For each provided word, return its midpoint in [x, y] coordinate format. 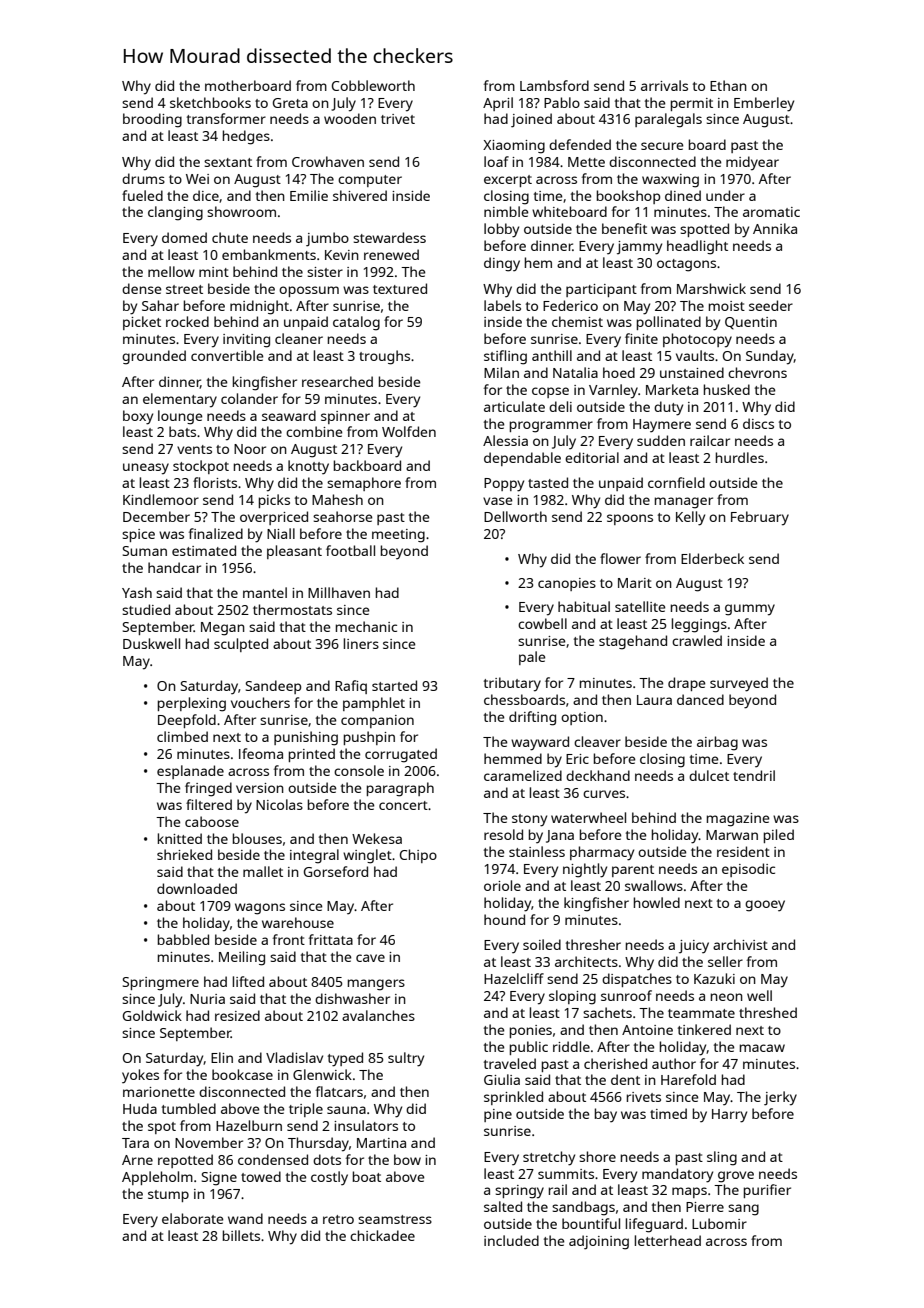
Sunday [770, 357]
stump [168, 1196]
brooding [152, 120]
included [511, 1240]
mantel [265, 592]
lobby [501, 230]
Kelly [690, 518]
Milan [501, 372]
